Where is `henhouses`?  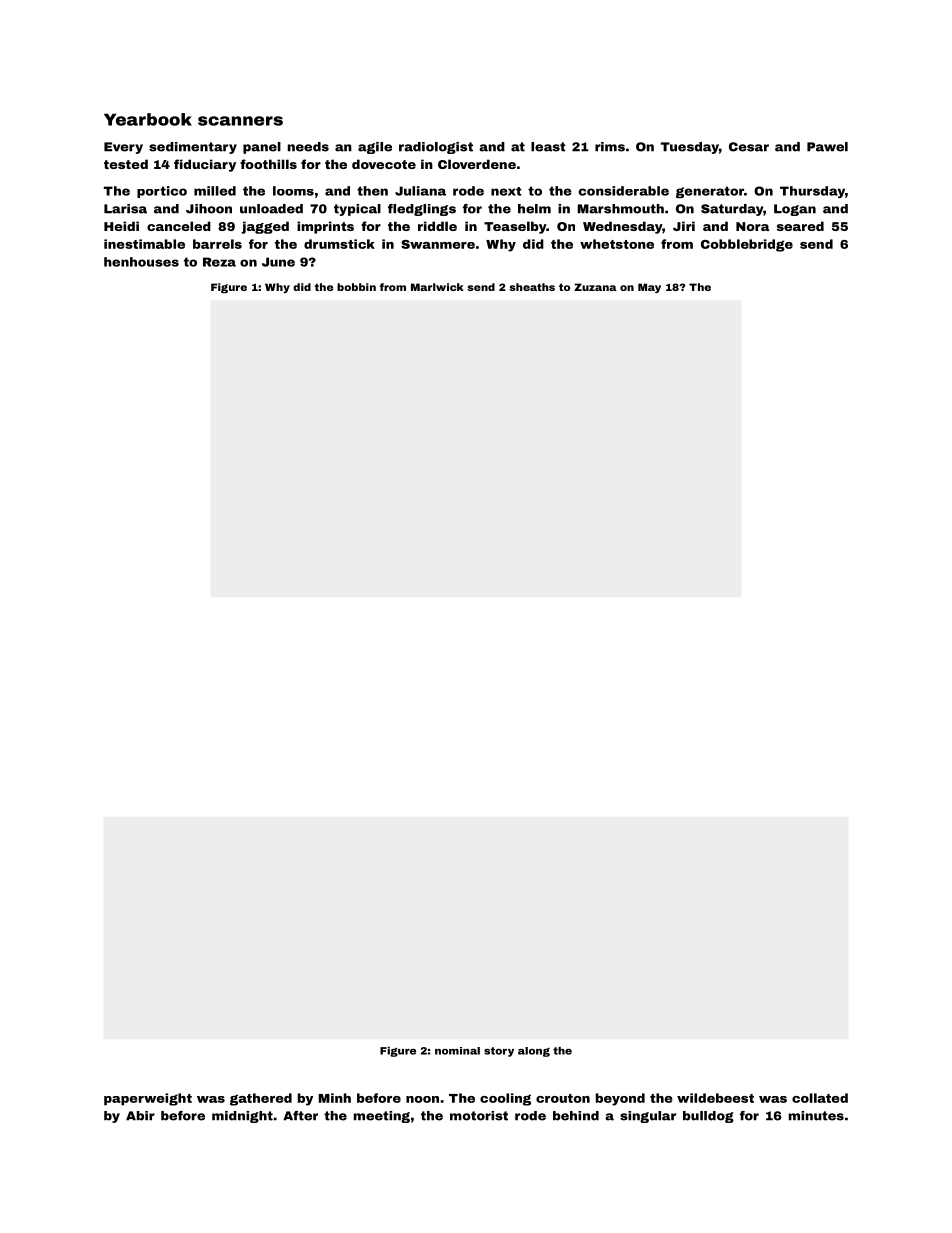 henhouses is located at coordinates (141, 262).
